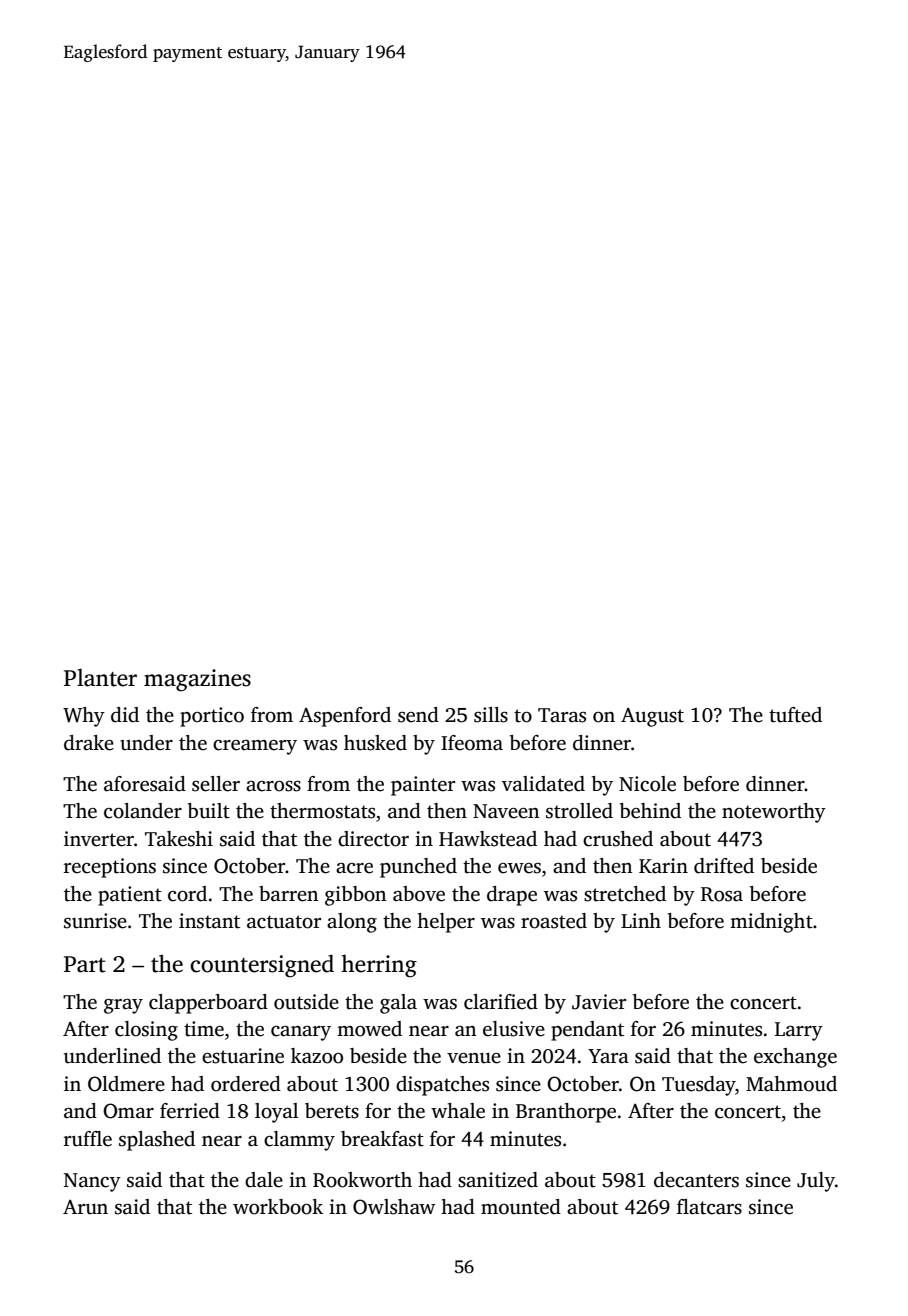 The image size is (908, 1316). What do you see at coordinates (382, 1139) in the screenshot?
I see `breakfast` at bounding box center [382, 1139].
